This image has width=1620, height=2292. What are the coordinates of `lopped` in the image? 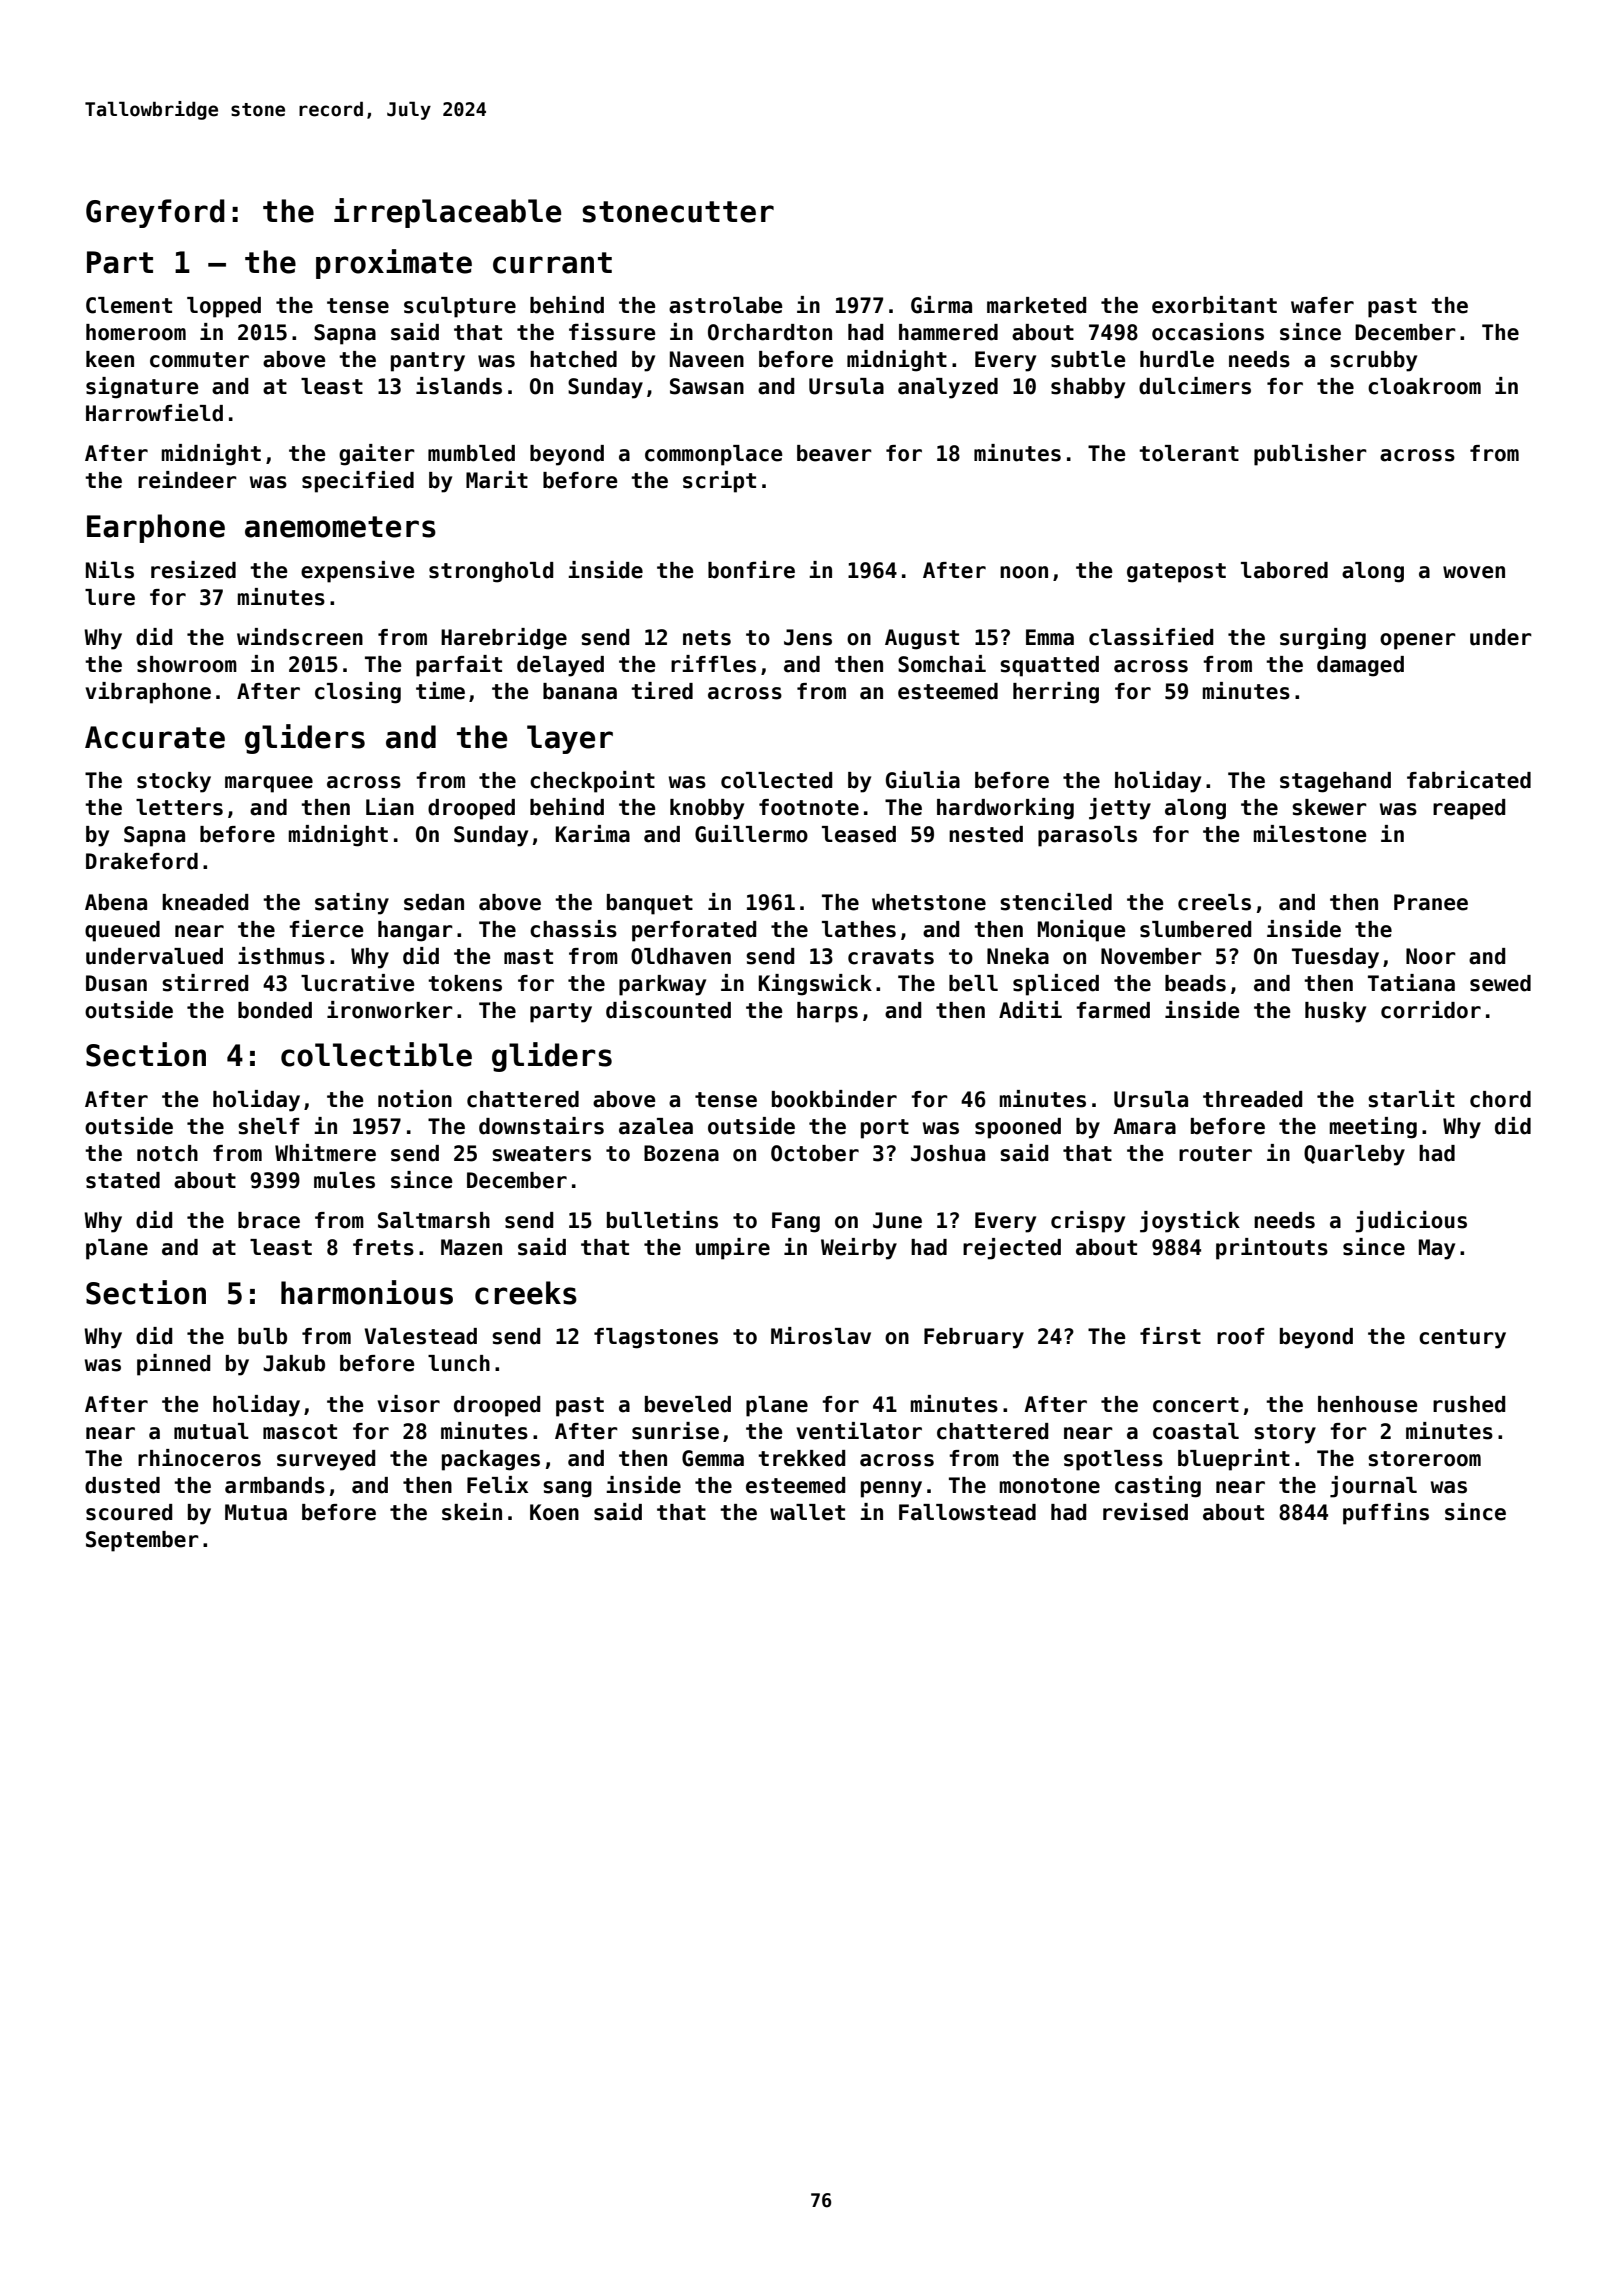 It's located at (224, 307).
